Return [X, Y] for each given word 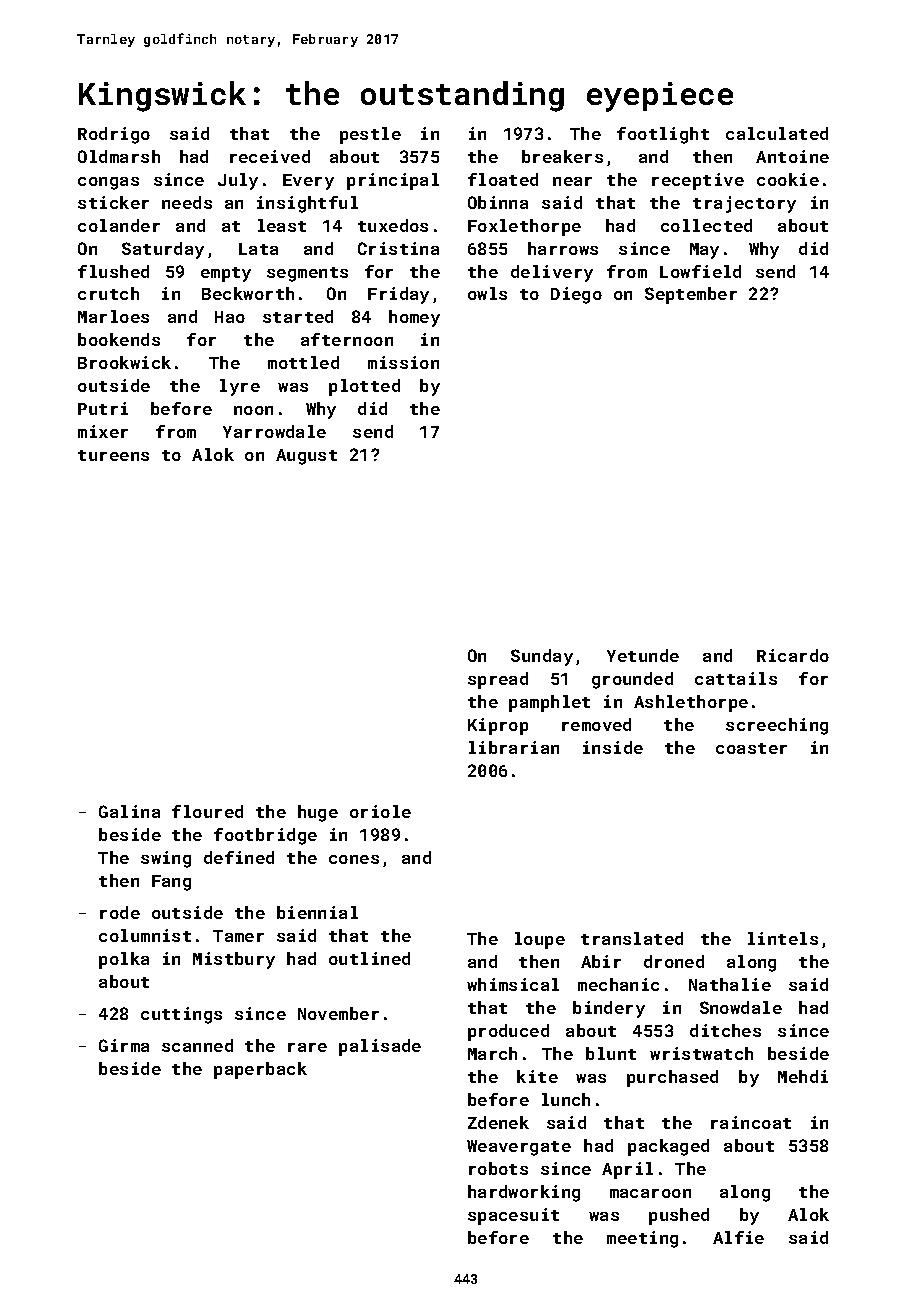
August [306, 457]
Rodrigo [114, 135]
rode [120, 912]
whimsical [513, 984]
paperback [260, 1070]
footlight [663, 135]
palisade [380, 1047]
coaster [751, 748]
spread [498, 680]
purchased [672, 1078]
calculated [777, 133]
